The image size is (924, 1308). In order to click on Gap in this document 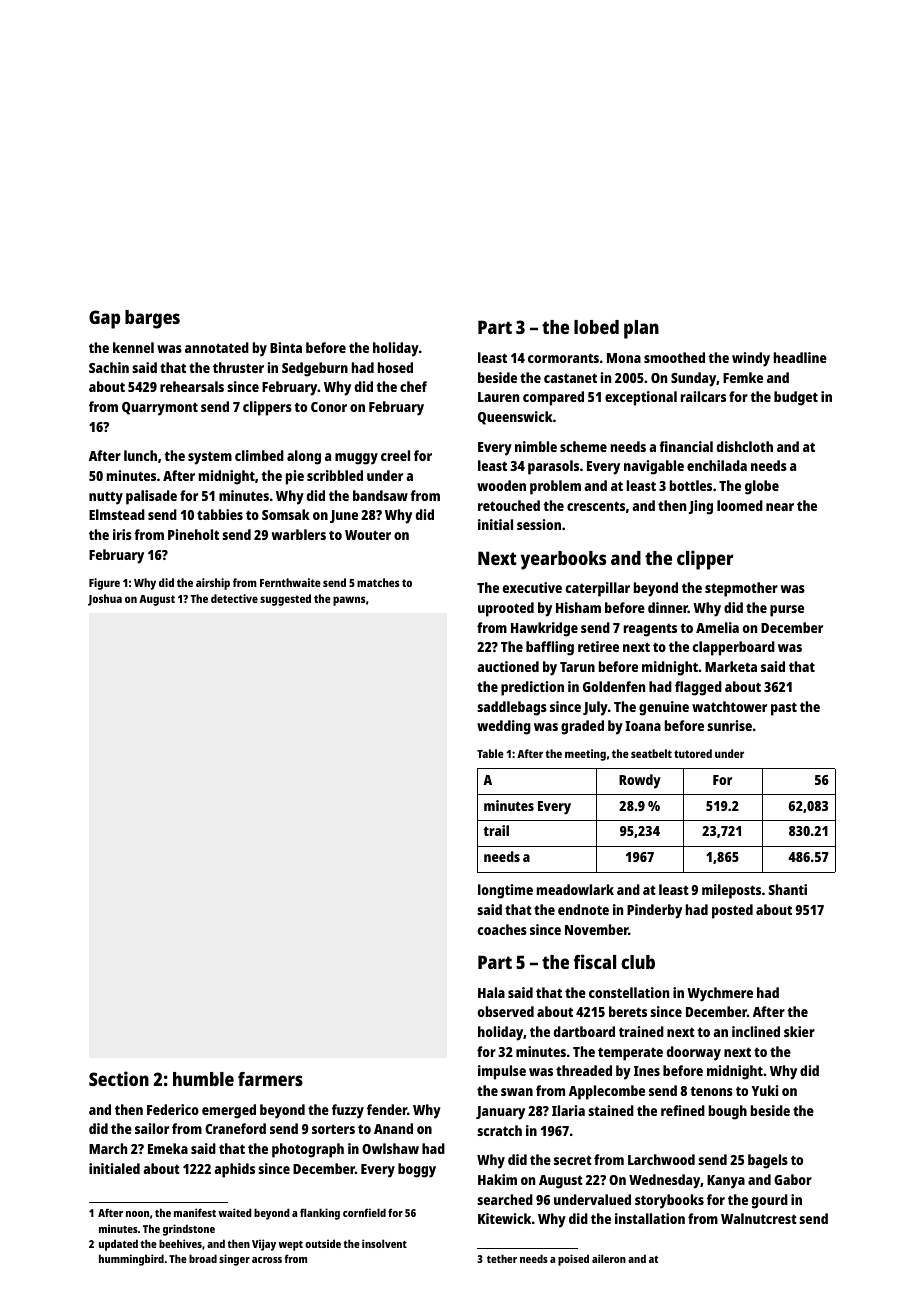, I will do `click(104, 319)`.
